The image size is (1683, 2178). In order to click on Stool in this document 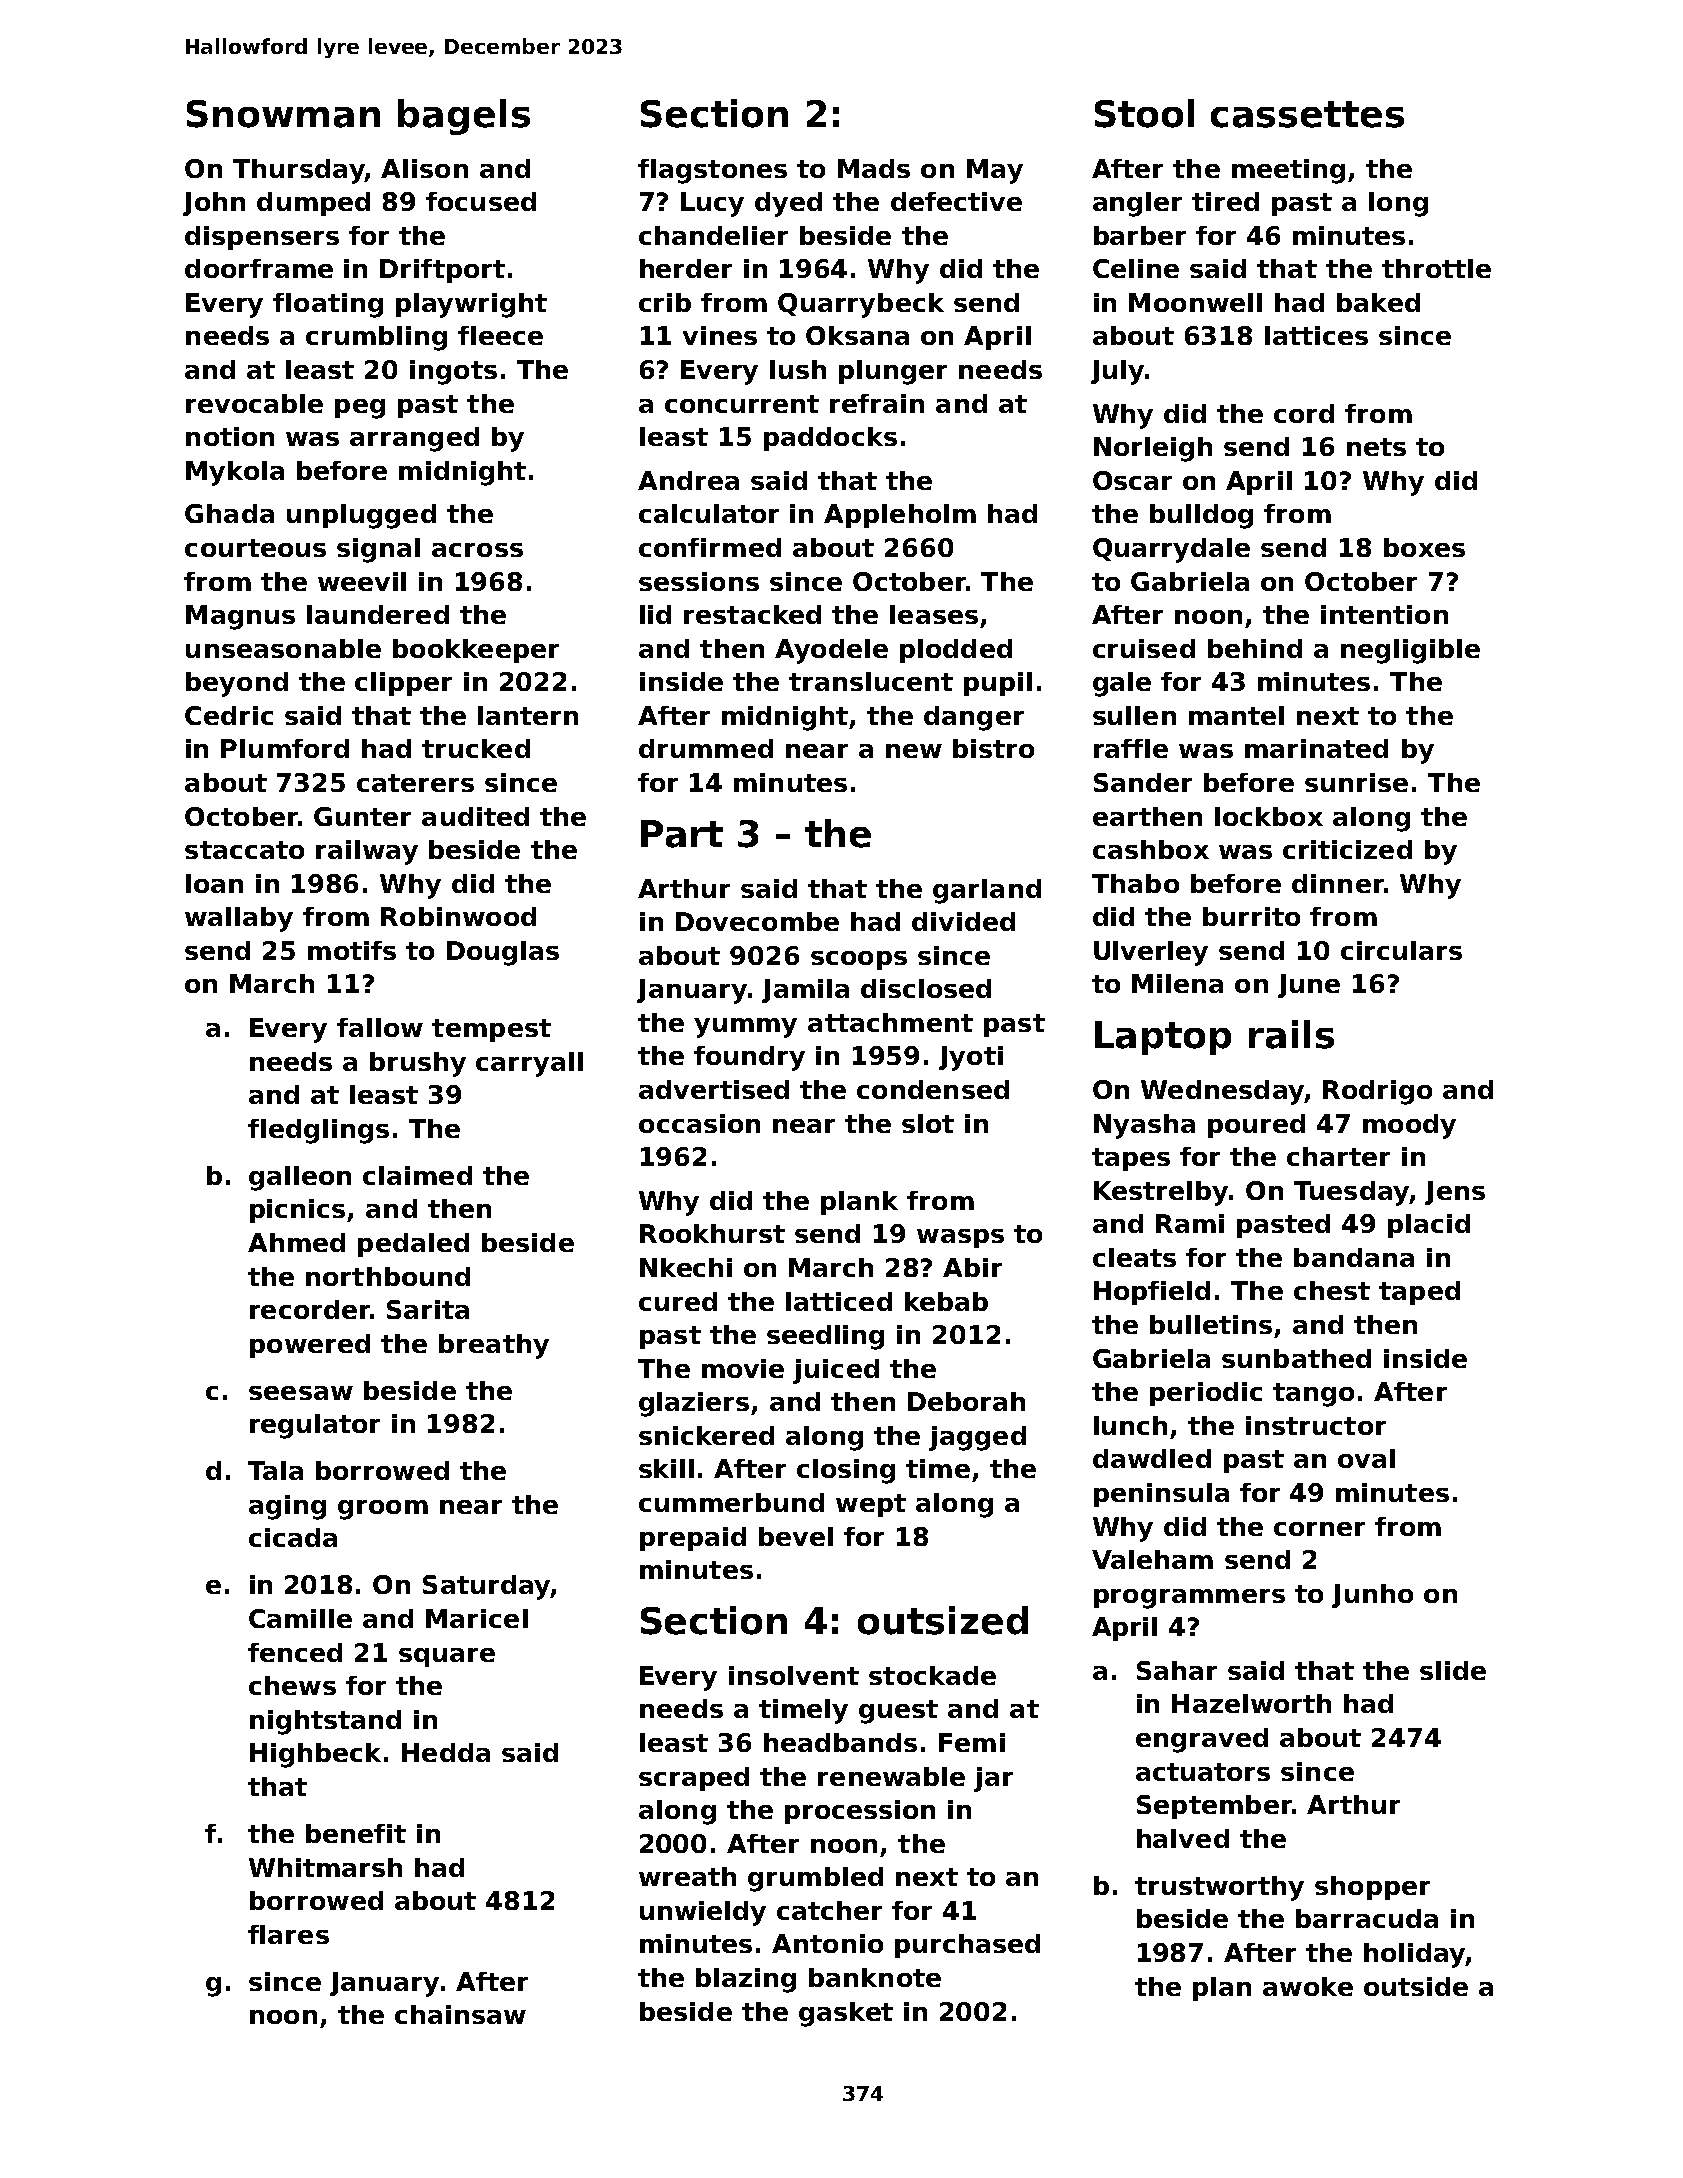, I will do `click(1144, 113)`.
